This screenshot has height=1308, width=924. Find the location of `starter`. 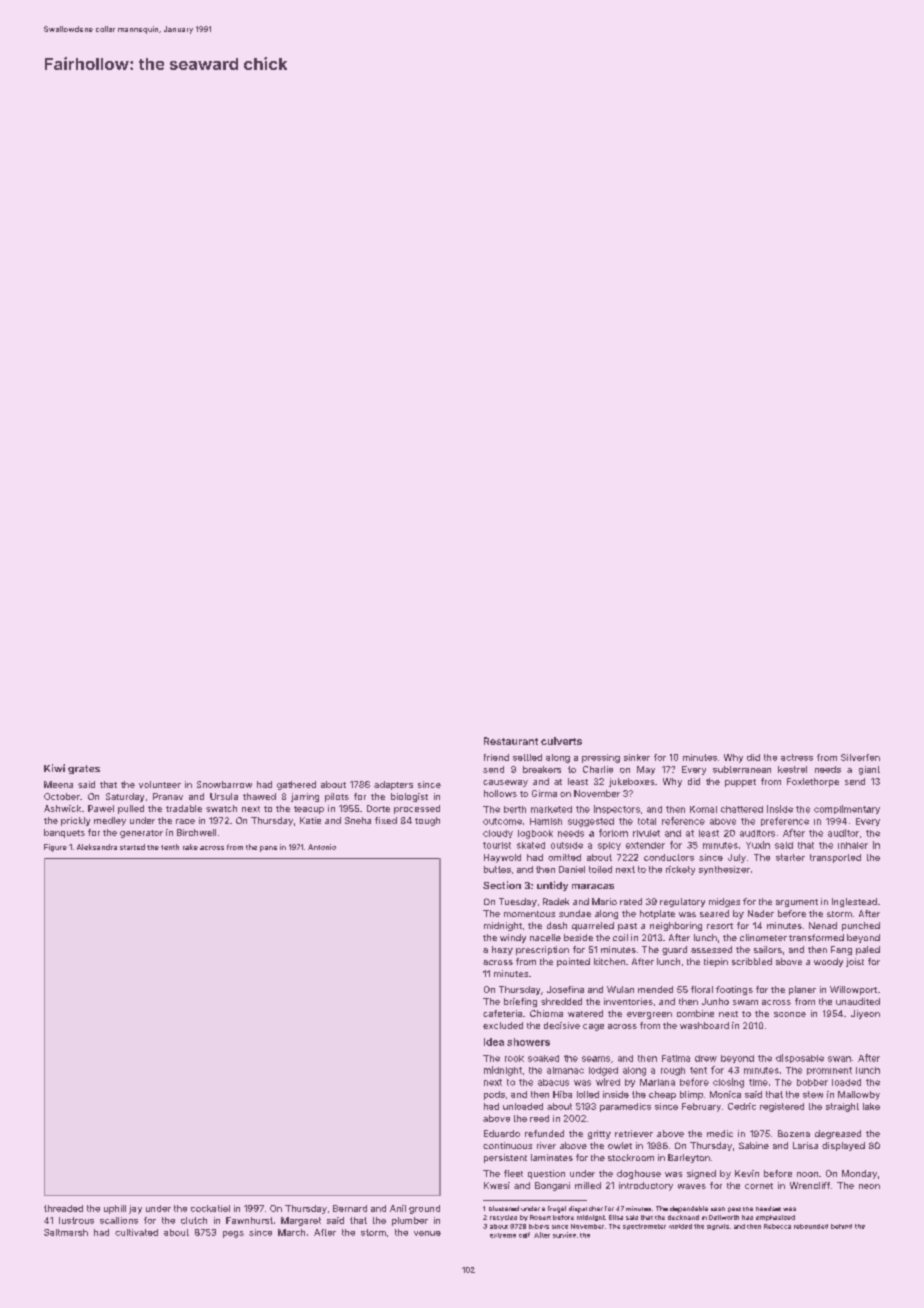

starter is located at coordinates (790, 857).
